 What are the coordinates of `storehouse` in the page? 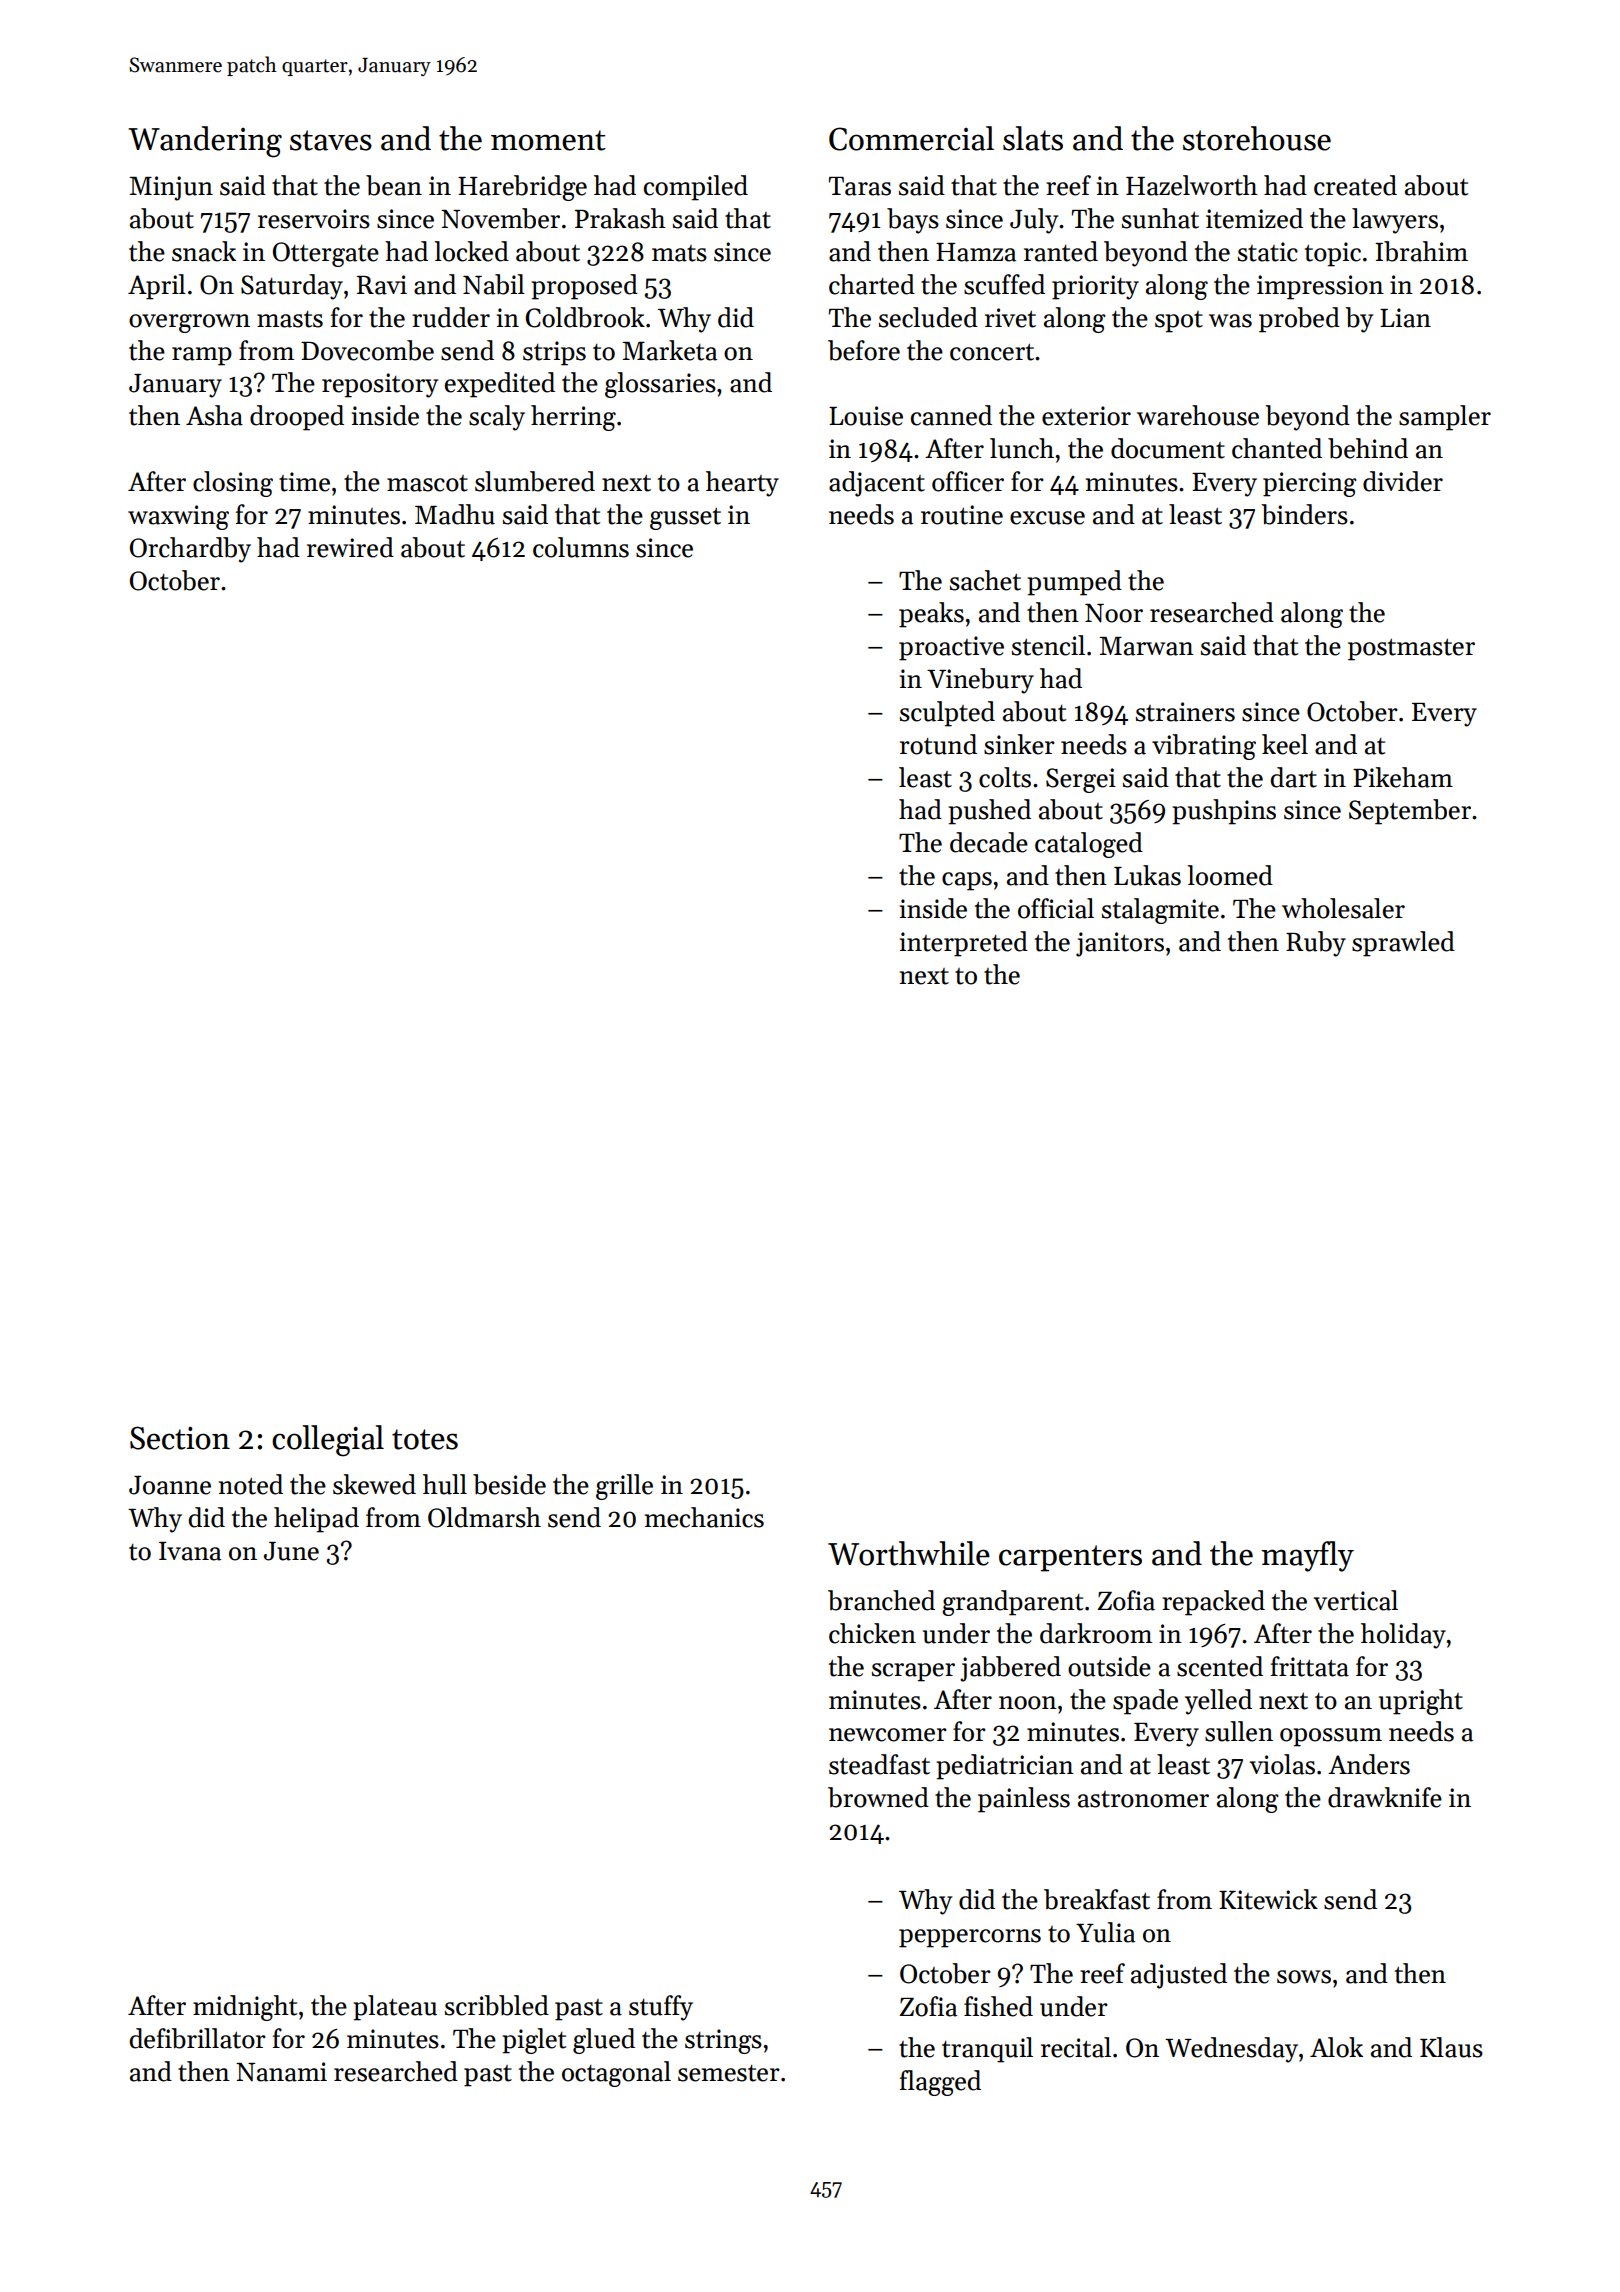 It's located at (1257, 138).
